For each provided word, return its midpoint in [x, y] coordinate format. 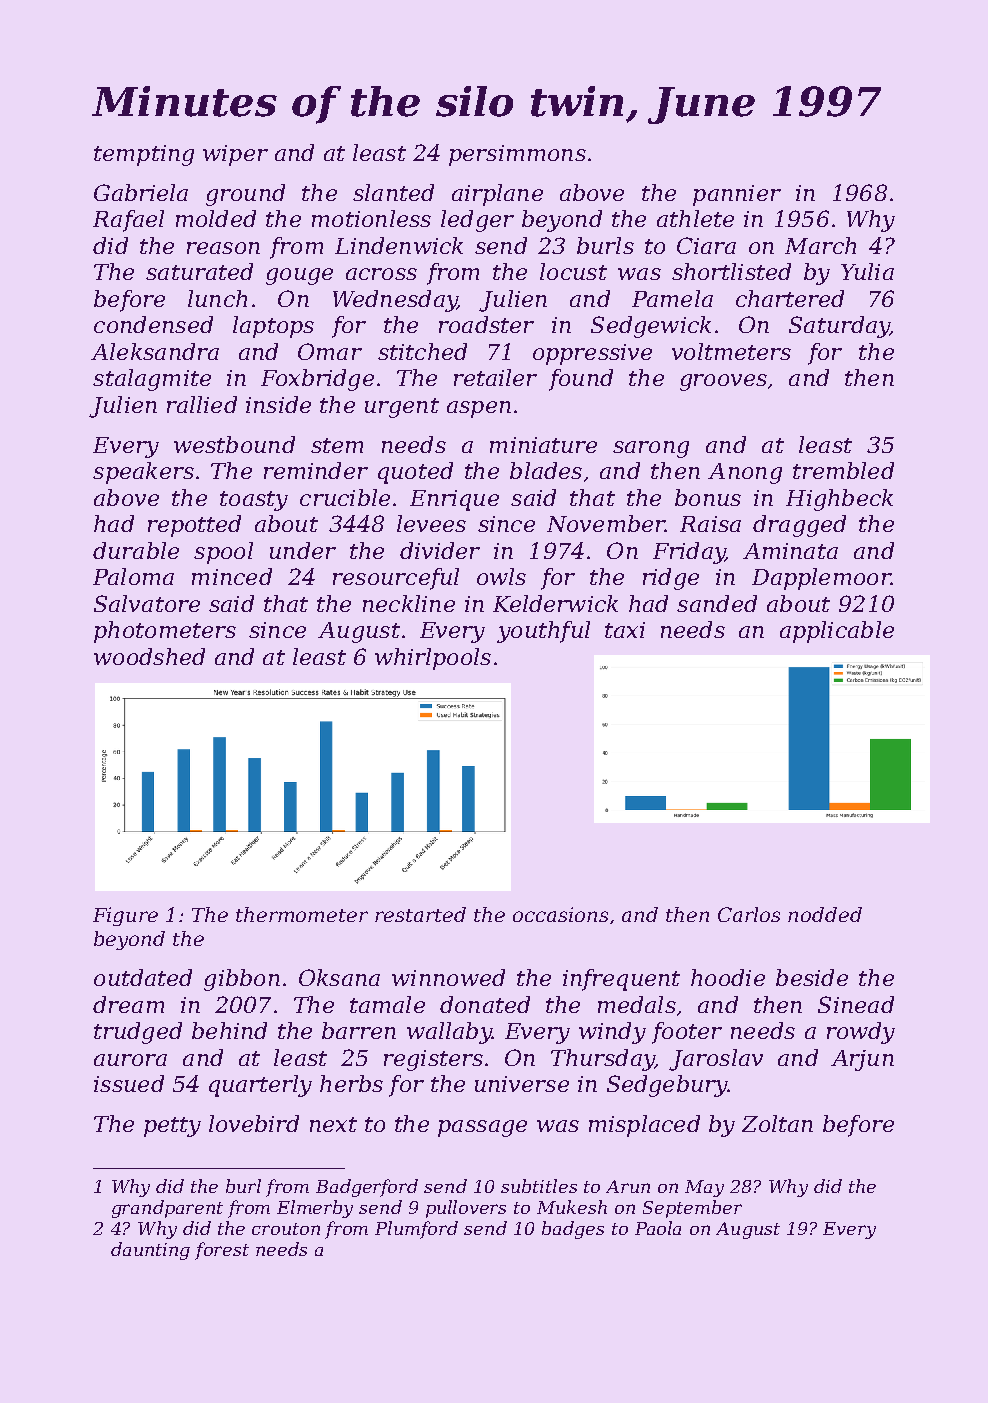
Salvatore [147, 603]
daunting [150, 1251]
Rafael [128, 221]
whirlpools [433, 659]
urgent [402, 408]
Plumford [416, 1230]
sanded [717, 603]
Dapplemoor [821, 579]
